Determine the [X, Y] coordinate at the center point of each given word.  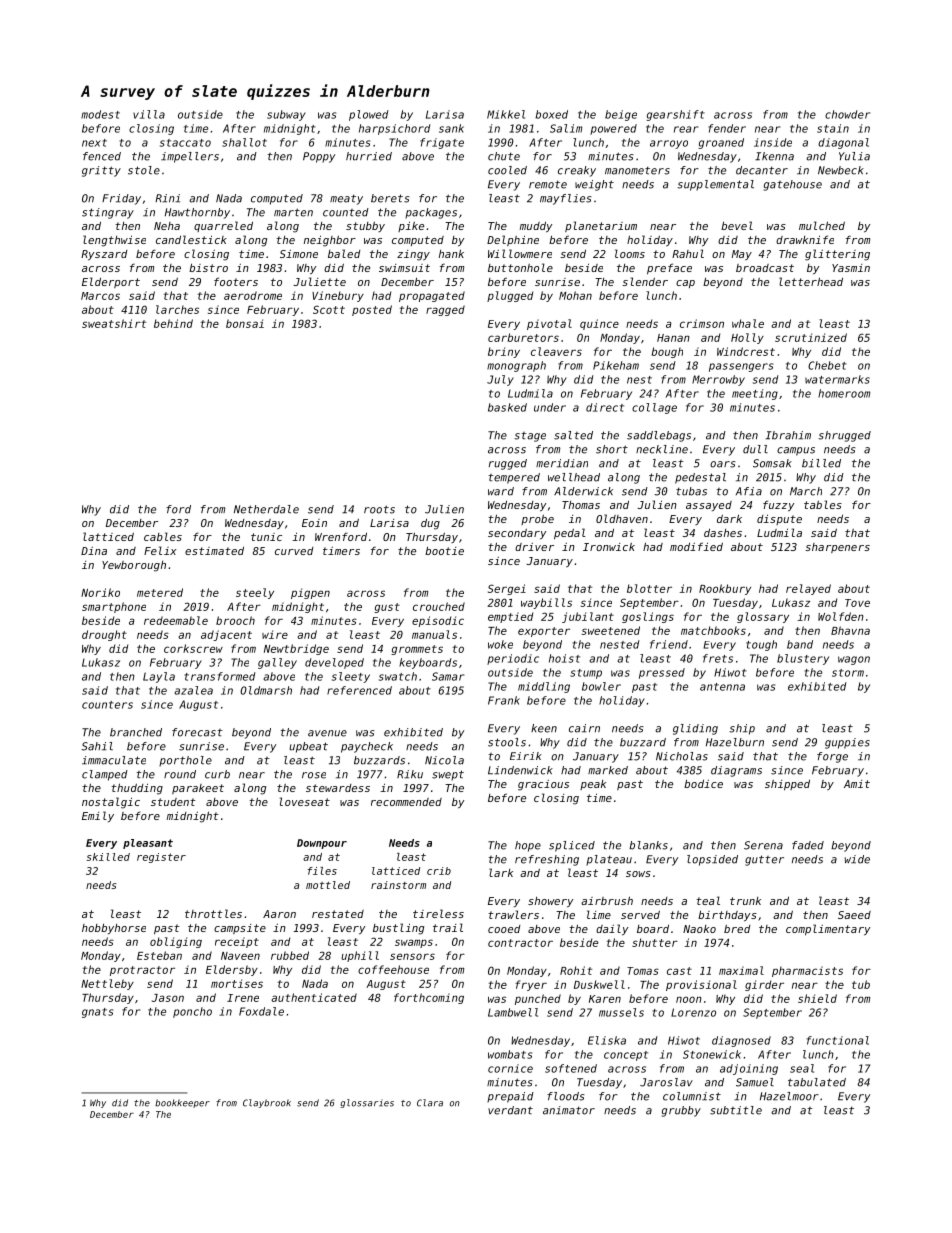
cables [163, 536]
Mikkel [506, 114]
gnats [97, 1013]
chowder [848, 114]
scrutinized [811, 337]
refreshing [547, 860]
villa [149, 114]
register [161, 858]
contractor [520, 943]
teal [708, 900]
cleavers [556, 351]
